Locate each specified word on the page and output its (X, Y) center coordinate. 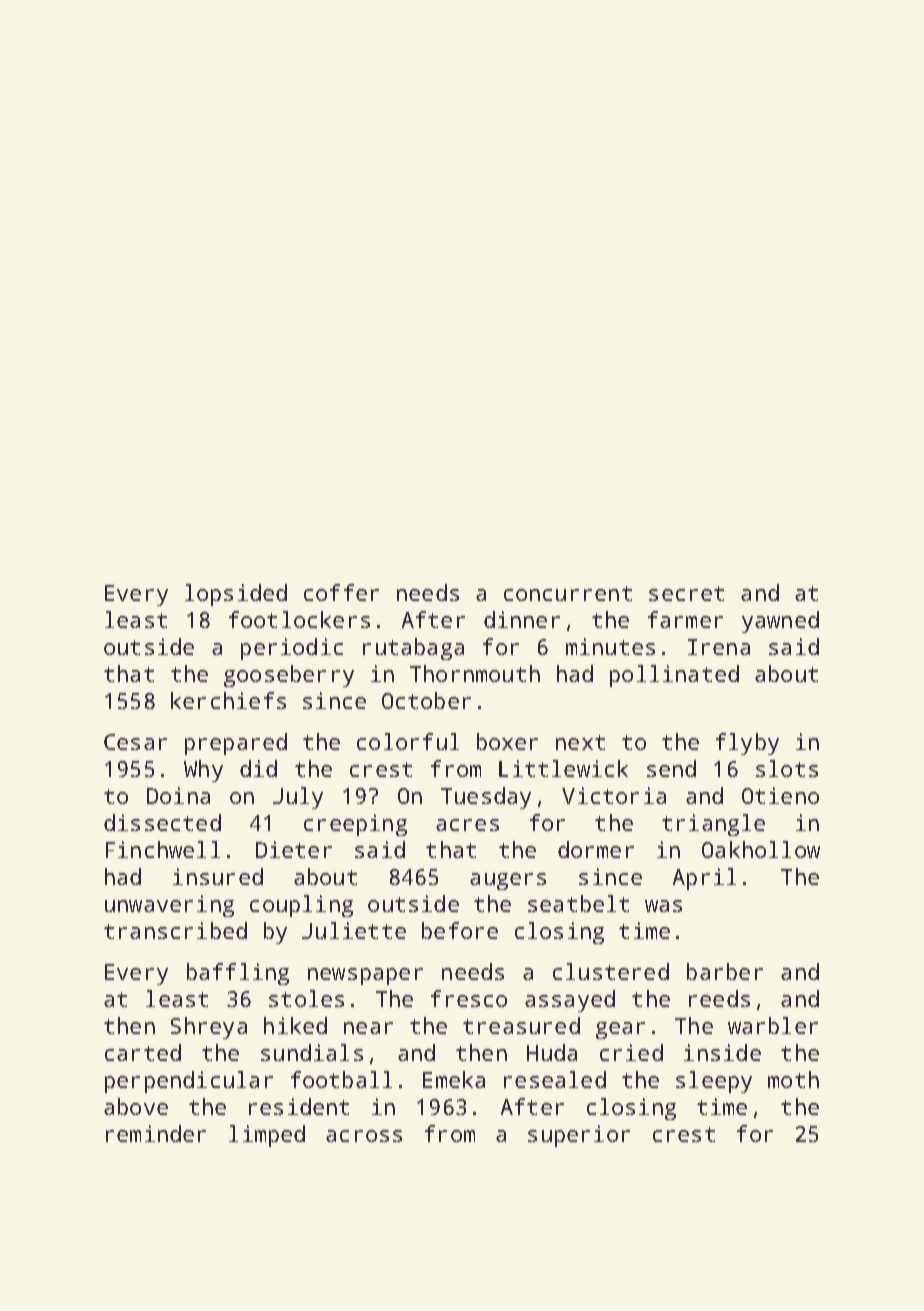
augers (508, 881)
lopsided (236, 595)
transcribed (175, 930)
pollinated (674, 676)
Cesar (135, 742)
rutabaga (413, 649)
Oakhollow (761, 849)
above (136, 1106)
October (426, 700)
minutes (610, 646)
